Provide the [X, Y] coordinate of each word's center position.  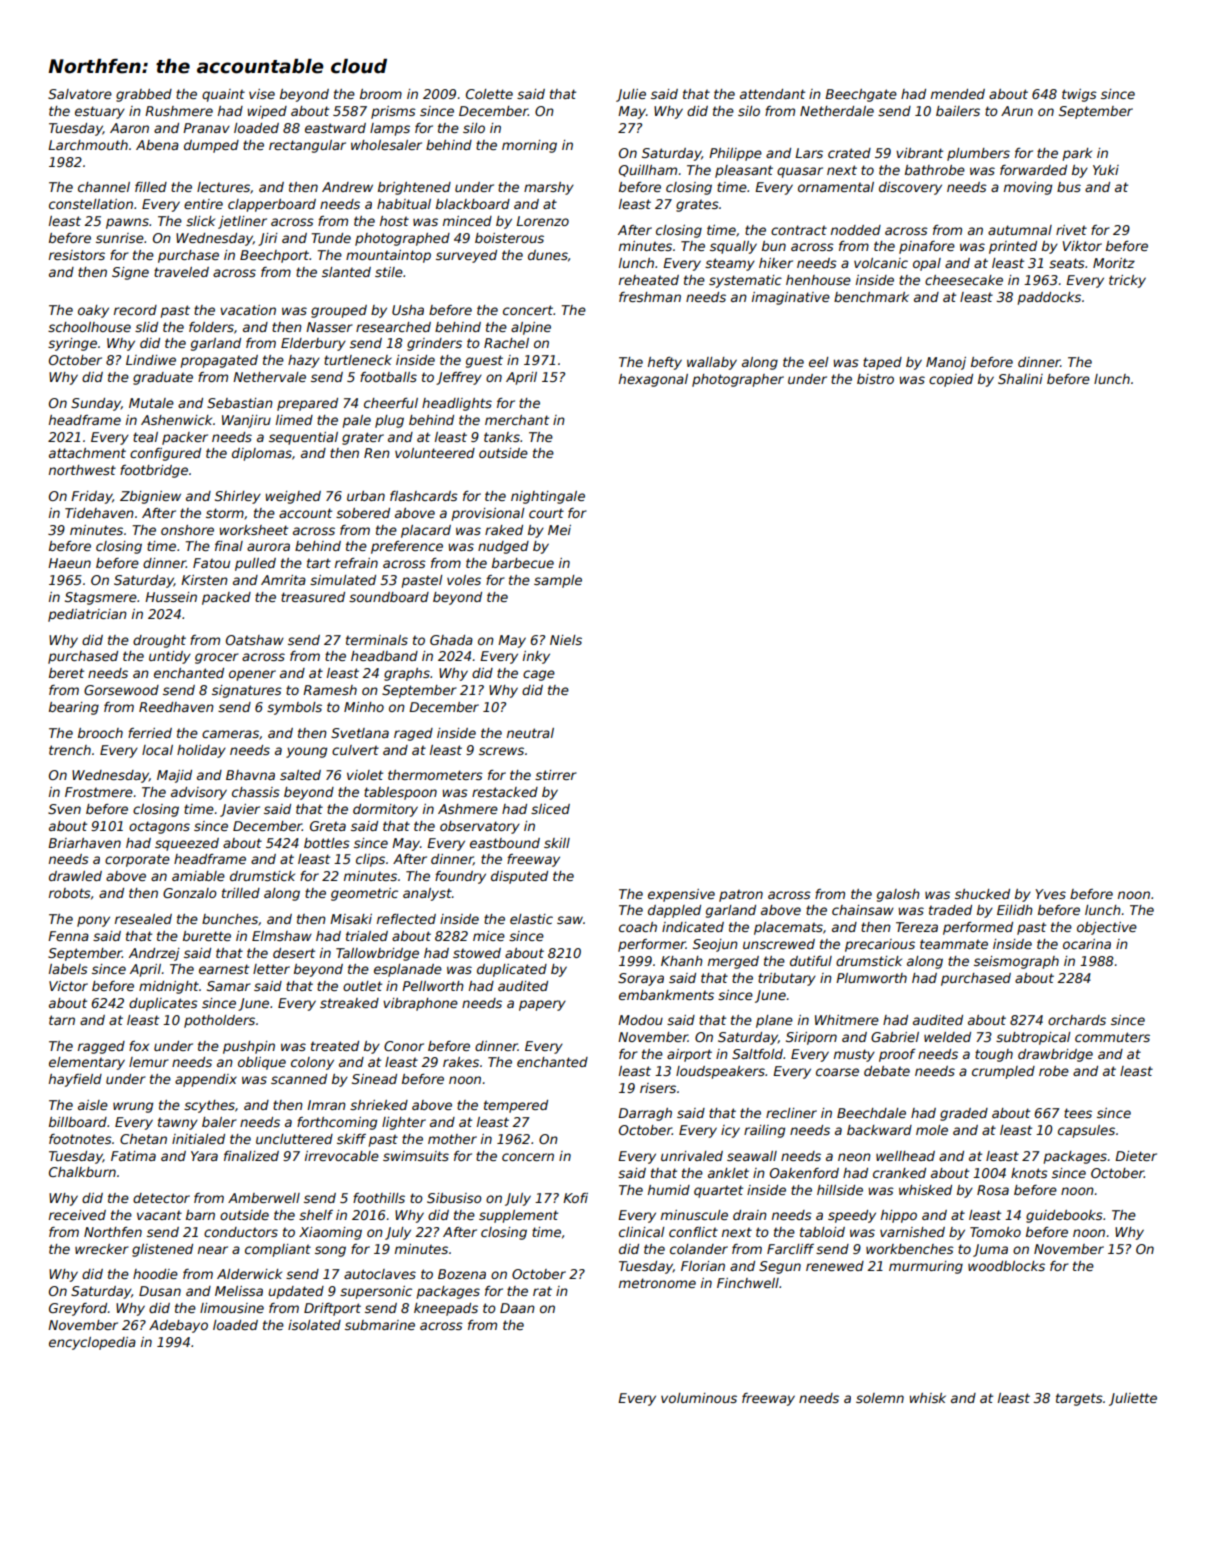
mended [958, 94]
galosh [898, 895]
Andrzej [154, 954]
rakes [461, 1062]
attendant [772, 94]
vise [262, 94]
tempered [516, 1106]
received [77, 1215]
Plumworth [871, 978]
